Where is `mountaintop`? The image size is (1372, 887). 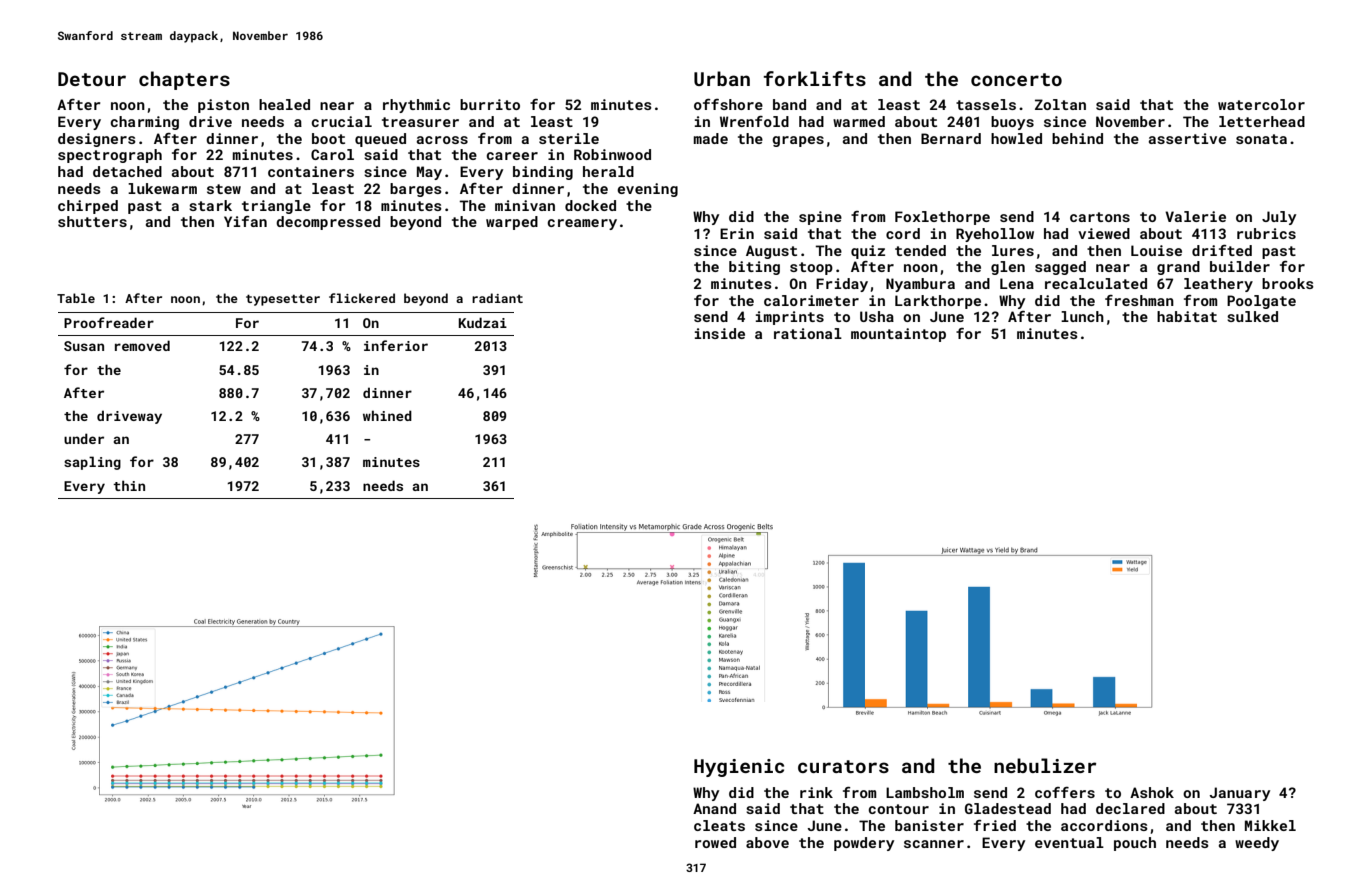
mountaintop is located at coordinates (898, 335).
